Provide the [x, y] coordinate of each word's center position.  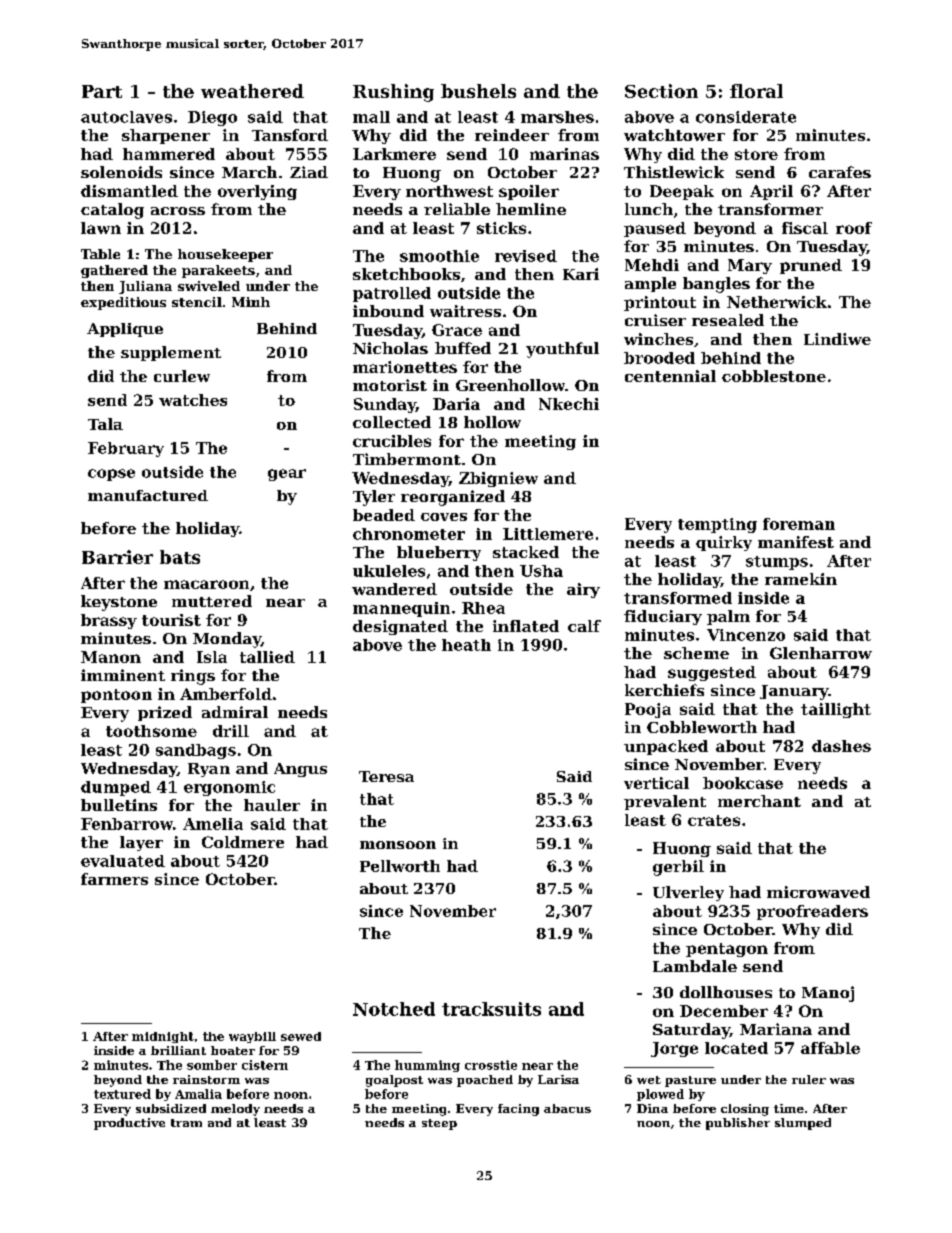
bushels [478, 91]
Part [102, 91]
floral [756, 91]
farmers [114, 879]
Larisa [558, 1079]
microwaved [818, 892]
